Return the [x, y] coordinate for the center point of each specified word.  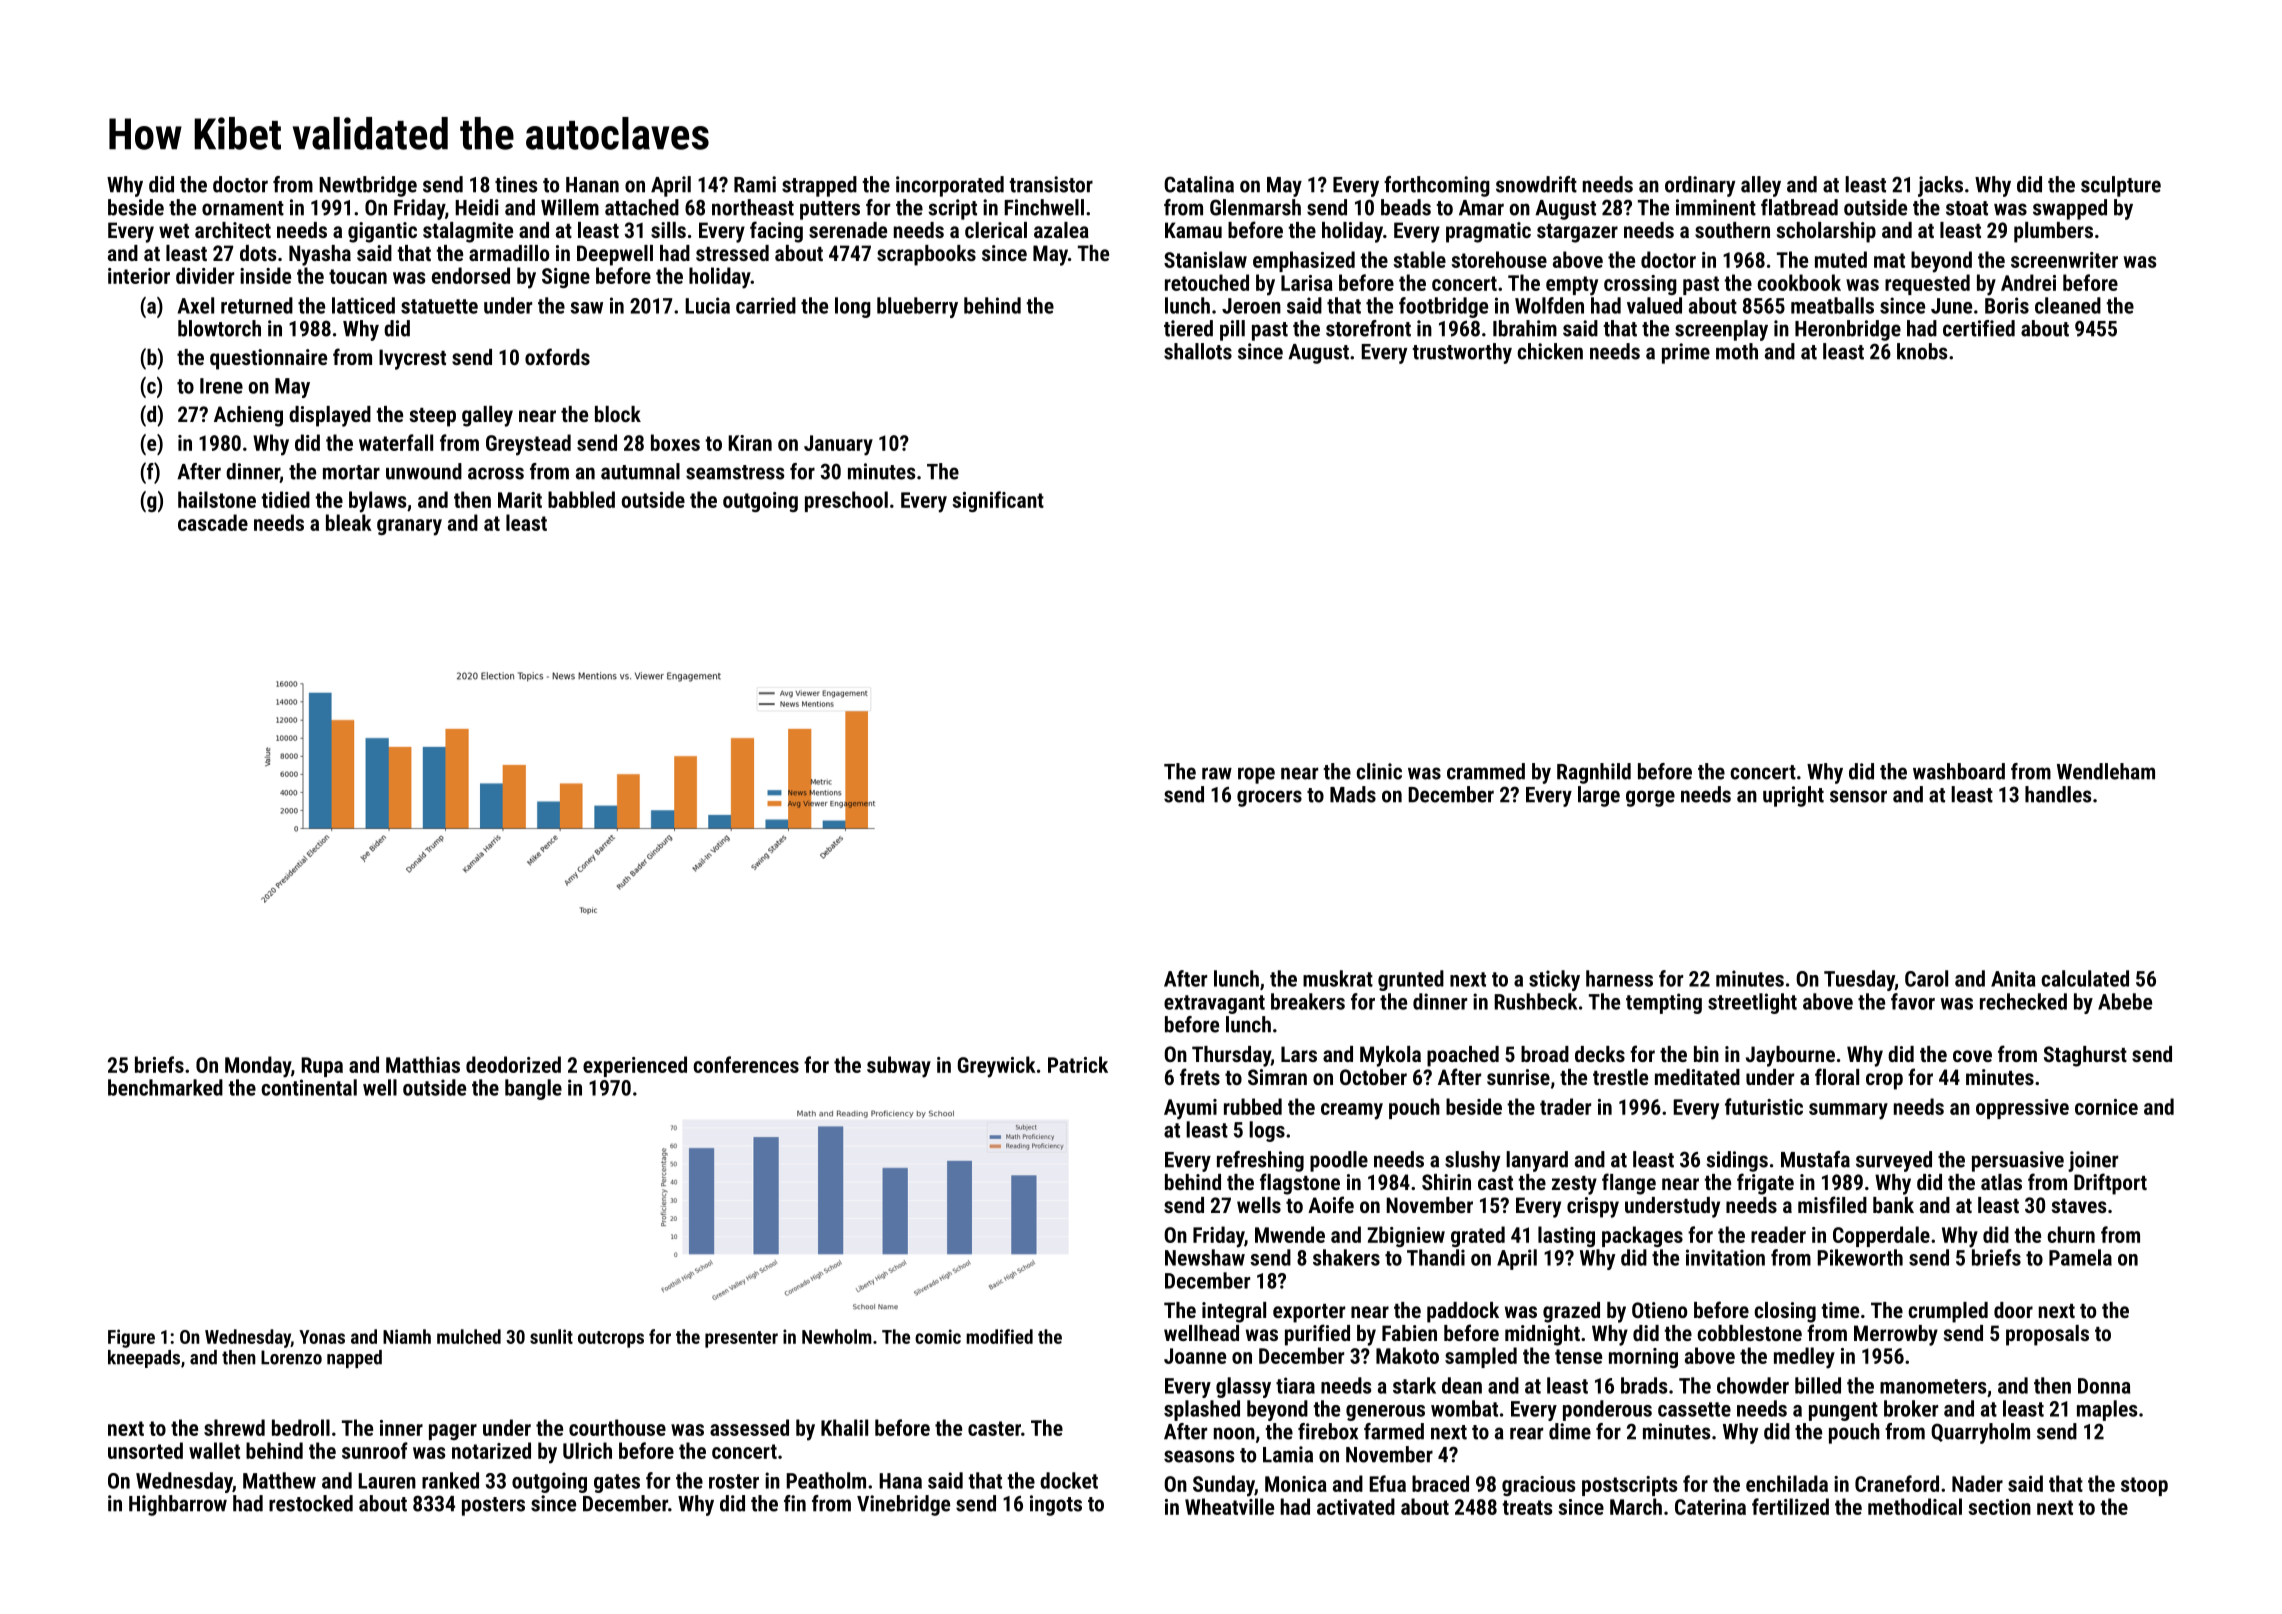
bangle [533, 1089]
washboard [1959, 771]
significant [998, 501]
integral [1234, 1312]
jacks [1940, 186]
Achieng [248, 416]
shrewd [234, 1427]
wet [174, 231]
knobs [1922, 351]
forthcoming [1437, 186]
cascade [213, 522]
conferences [746, 1064]
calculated [2085, 978]
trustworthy [1462, 353]
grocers [1269, 798]
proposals [2047, 1335]
